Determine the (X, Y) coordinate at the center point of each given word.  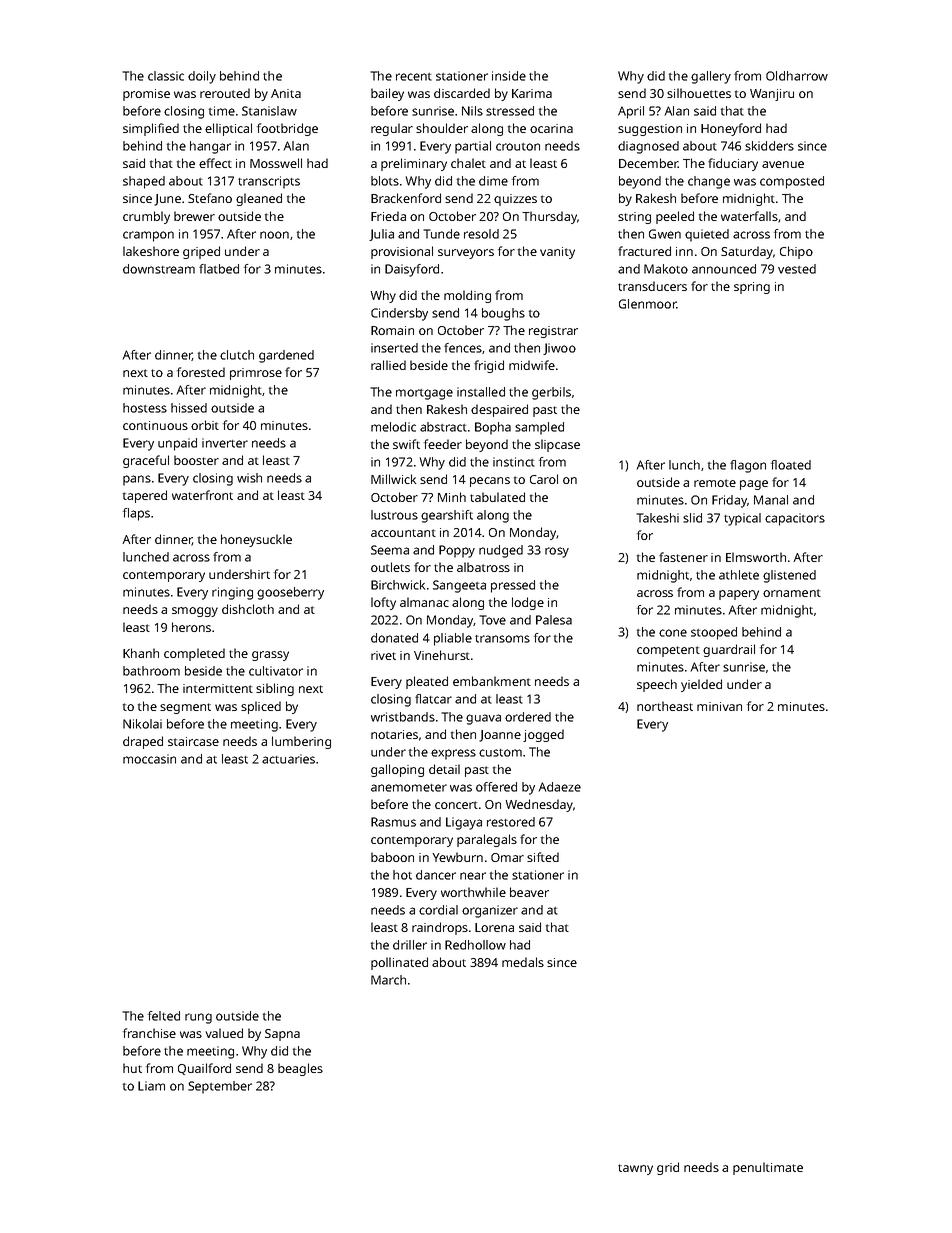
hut (132, 1068)
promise (146, 95)
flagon (748, 466)
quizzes (515, 200)
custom (500, 753)
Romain (392, 330)
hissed (189, 408)
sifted (543, 857)
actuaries (288, 759)
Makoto (666, 269)
